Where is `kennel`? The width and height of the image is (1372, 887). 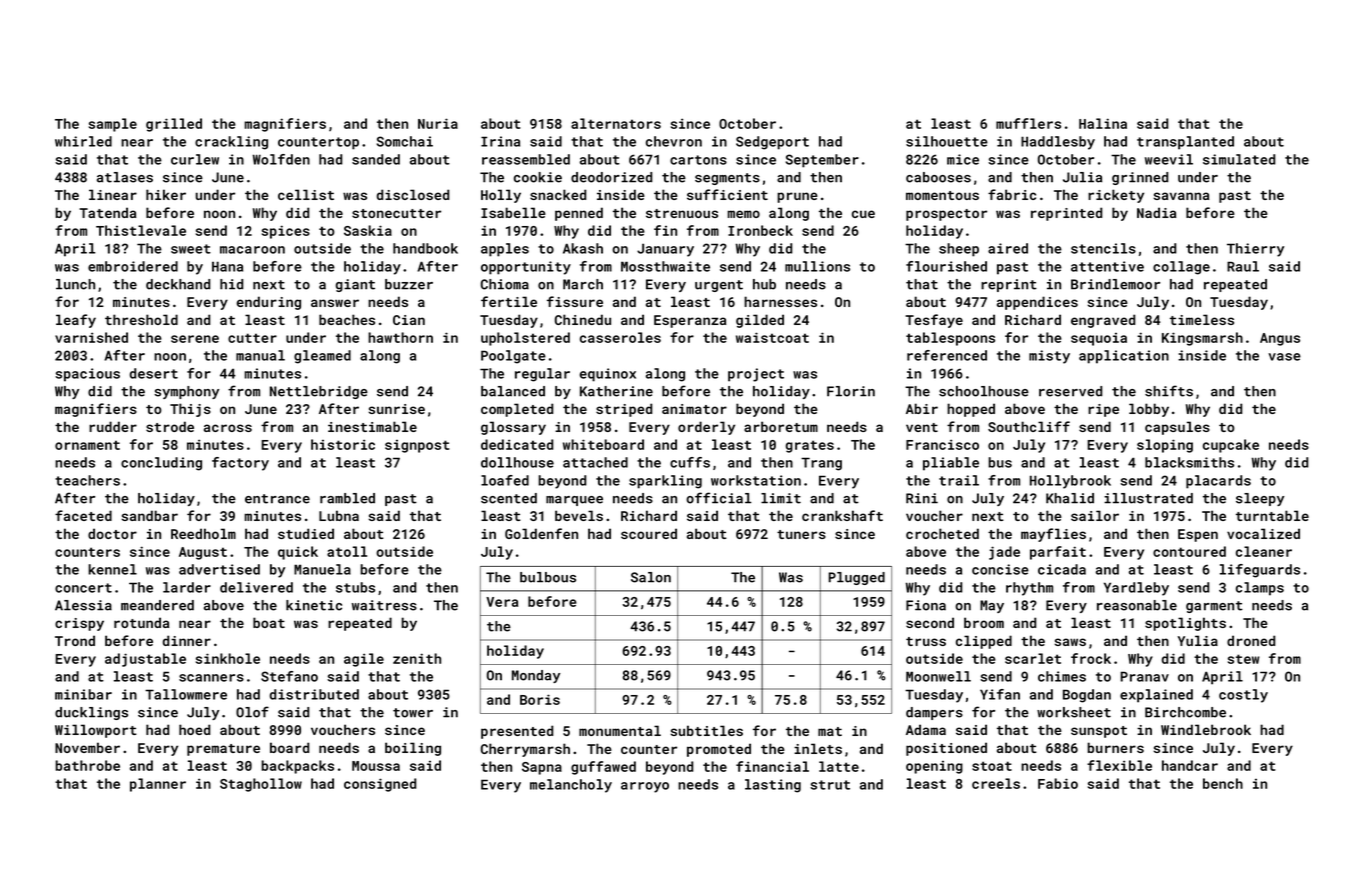
kennel is located at coordinates (112, 569).
